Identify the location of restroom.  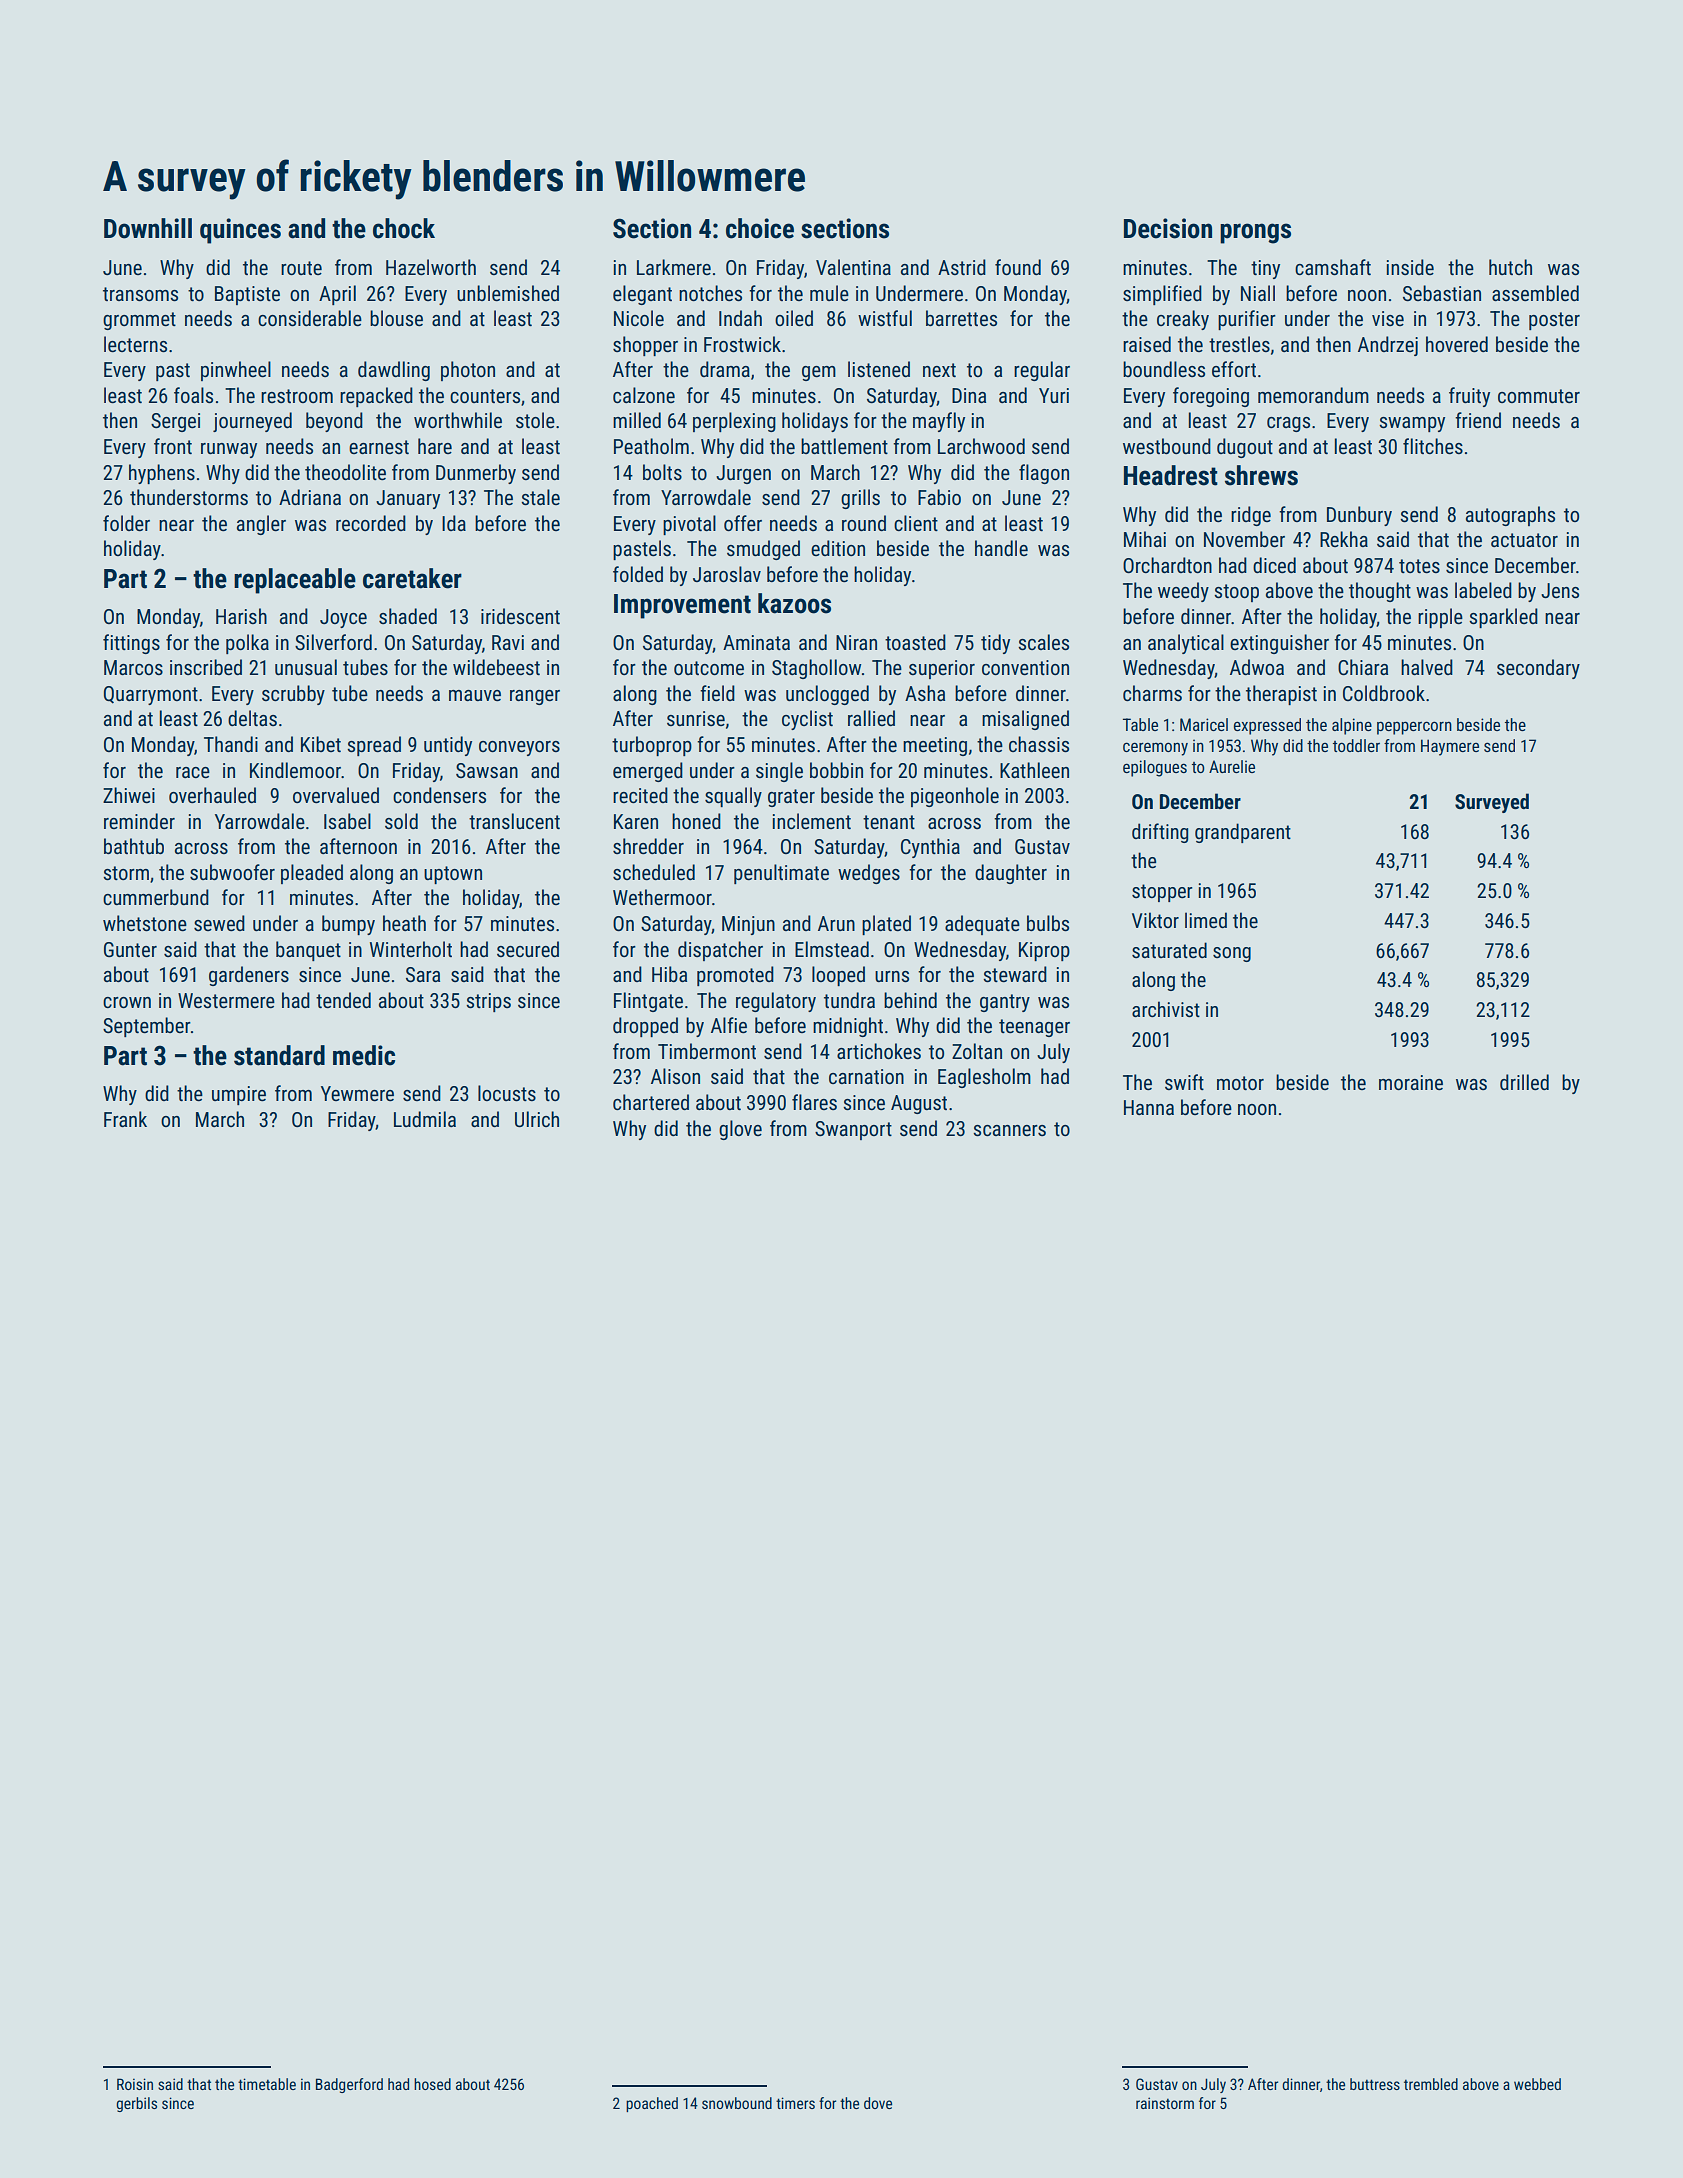
(297, 396).
